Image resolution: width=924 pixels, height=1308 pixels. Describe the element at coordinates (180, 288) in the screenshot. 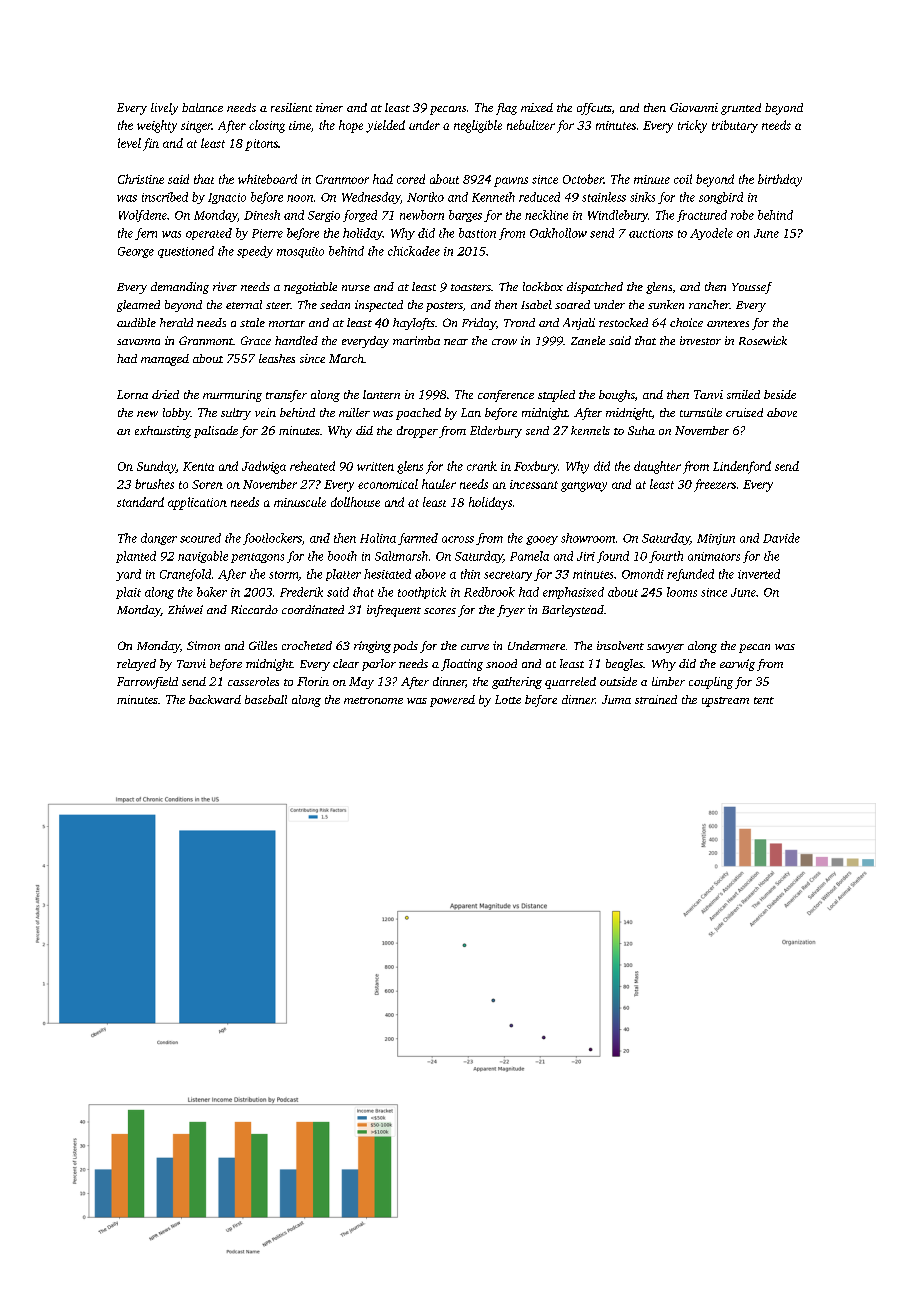

I see `demanding` at that location.
